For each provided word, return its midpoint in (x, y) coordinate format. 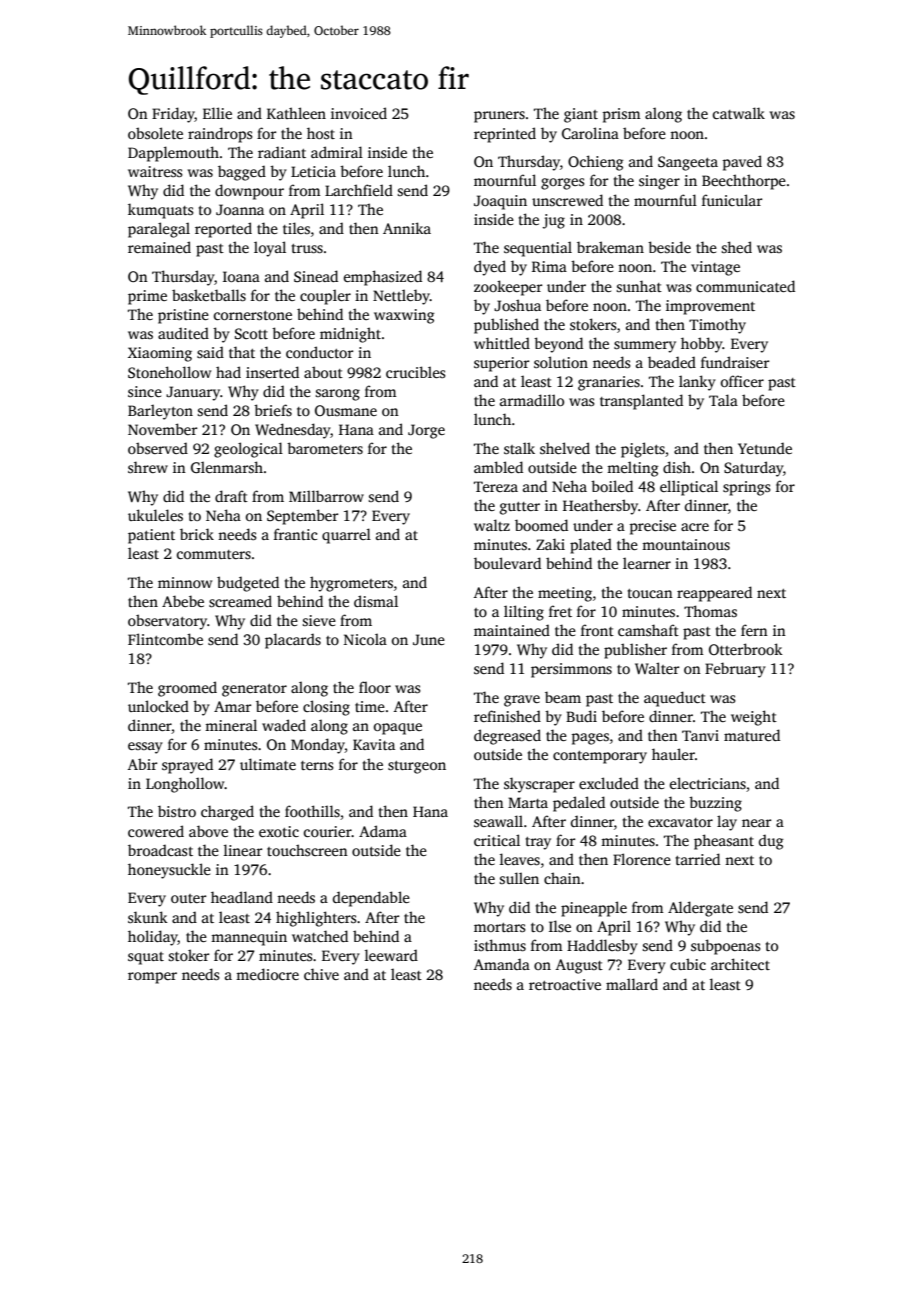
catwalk (739, 113)
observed (158, 448)
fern (754, 630)
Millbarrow (326, 496)
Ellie (217, 113)
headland (242, 897)
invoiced (359, 113)
